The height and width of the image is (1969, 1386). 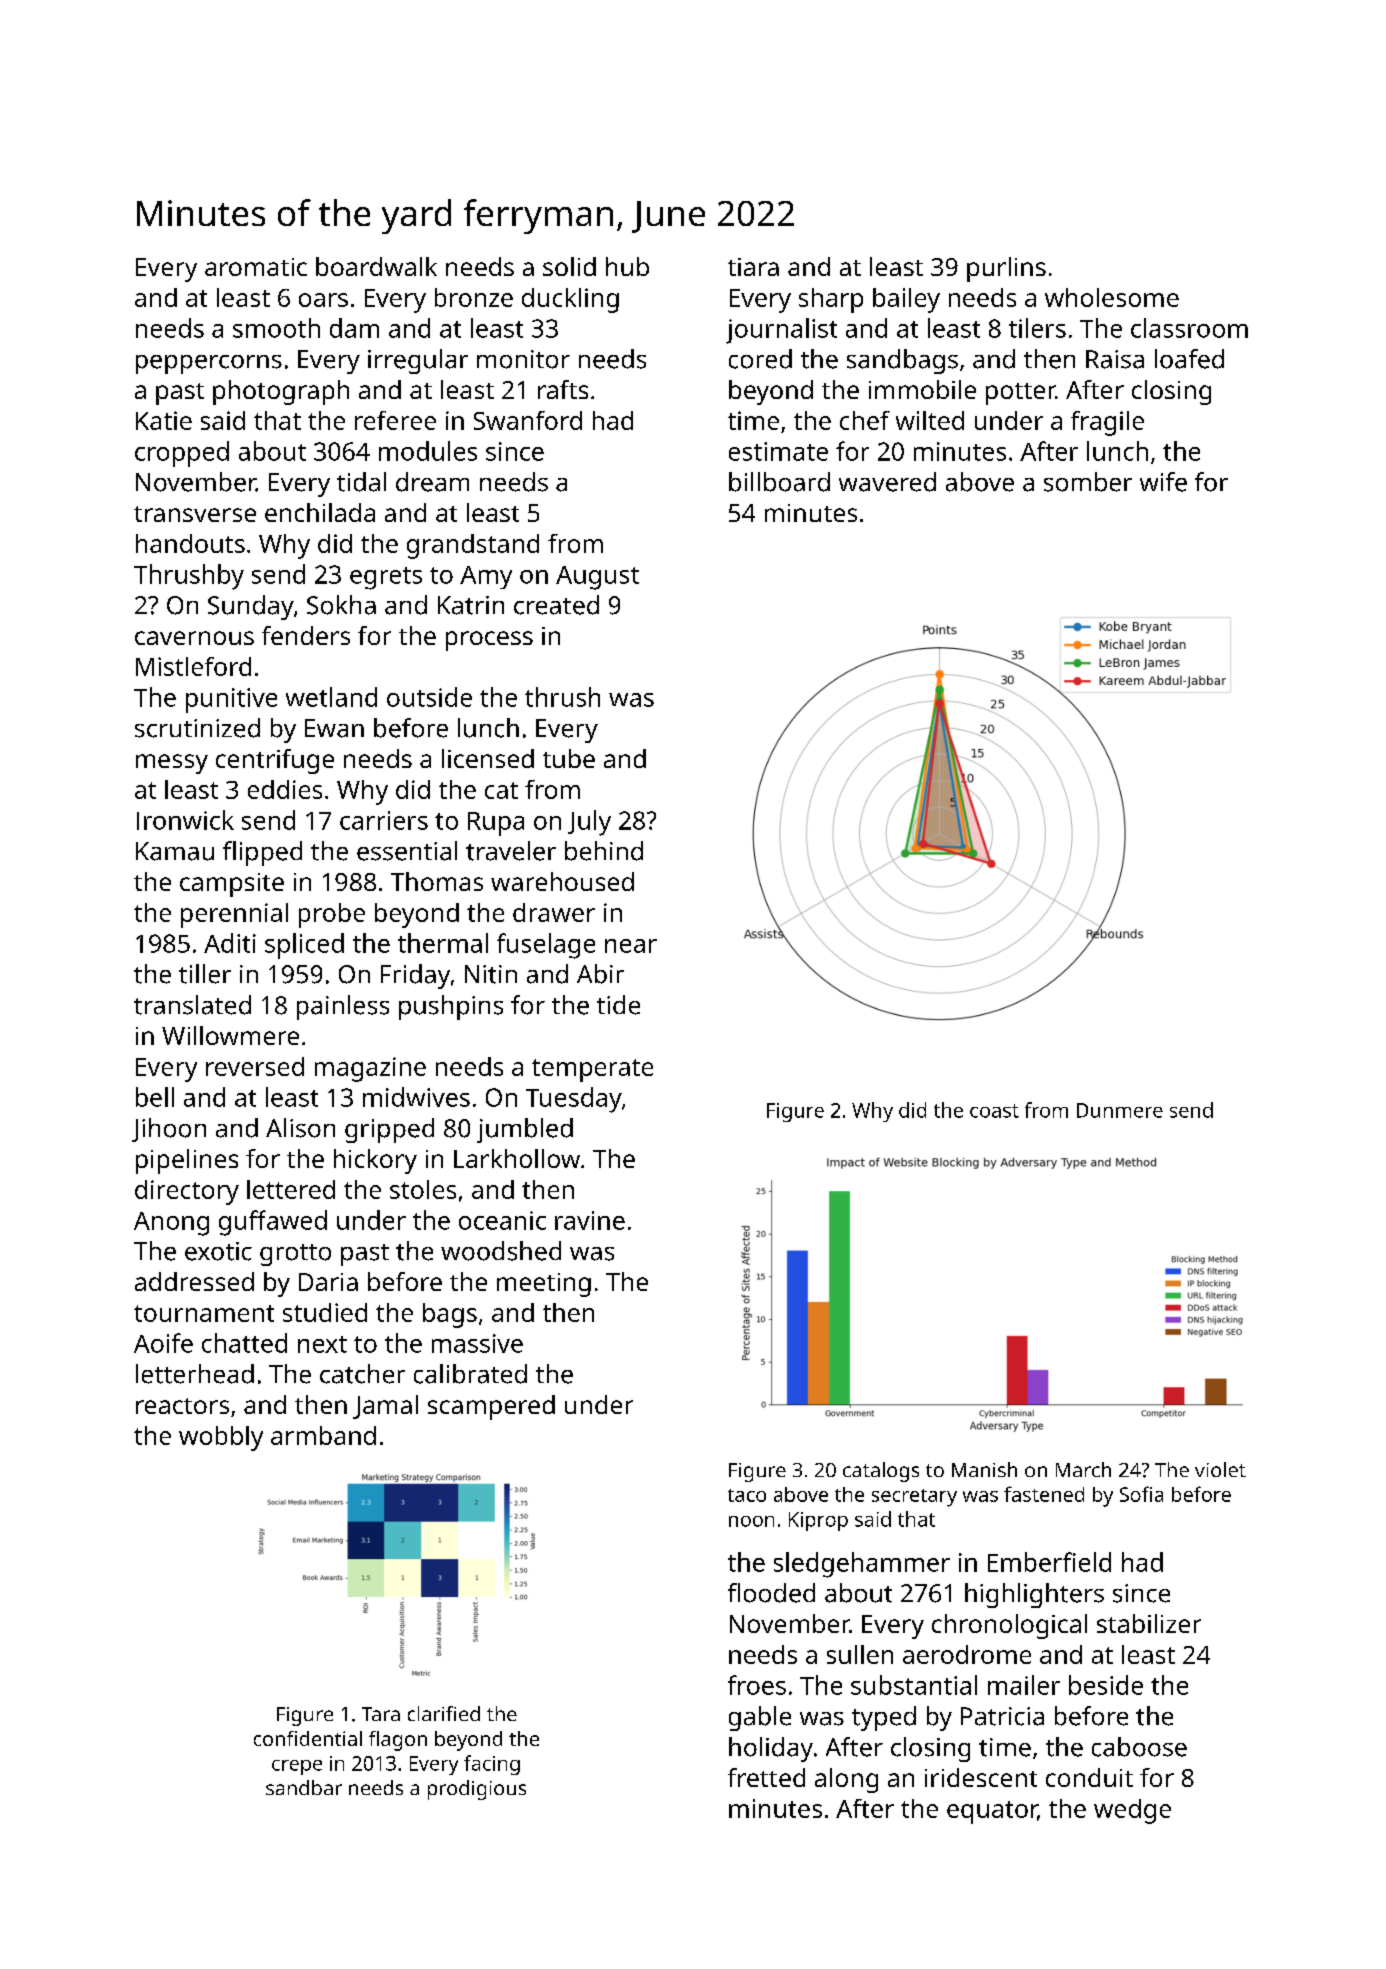 I want to click on dam, so click(x=354, y=328).
